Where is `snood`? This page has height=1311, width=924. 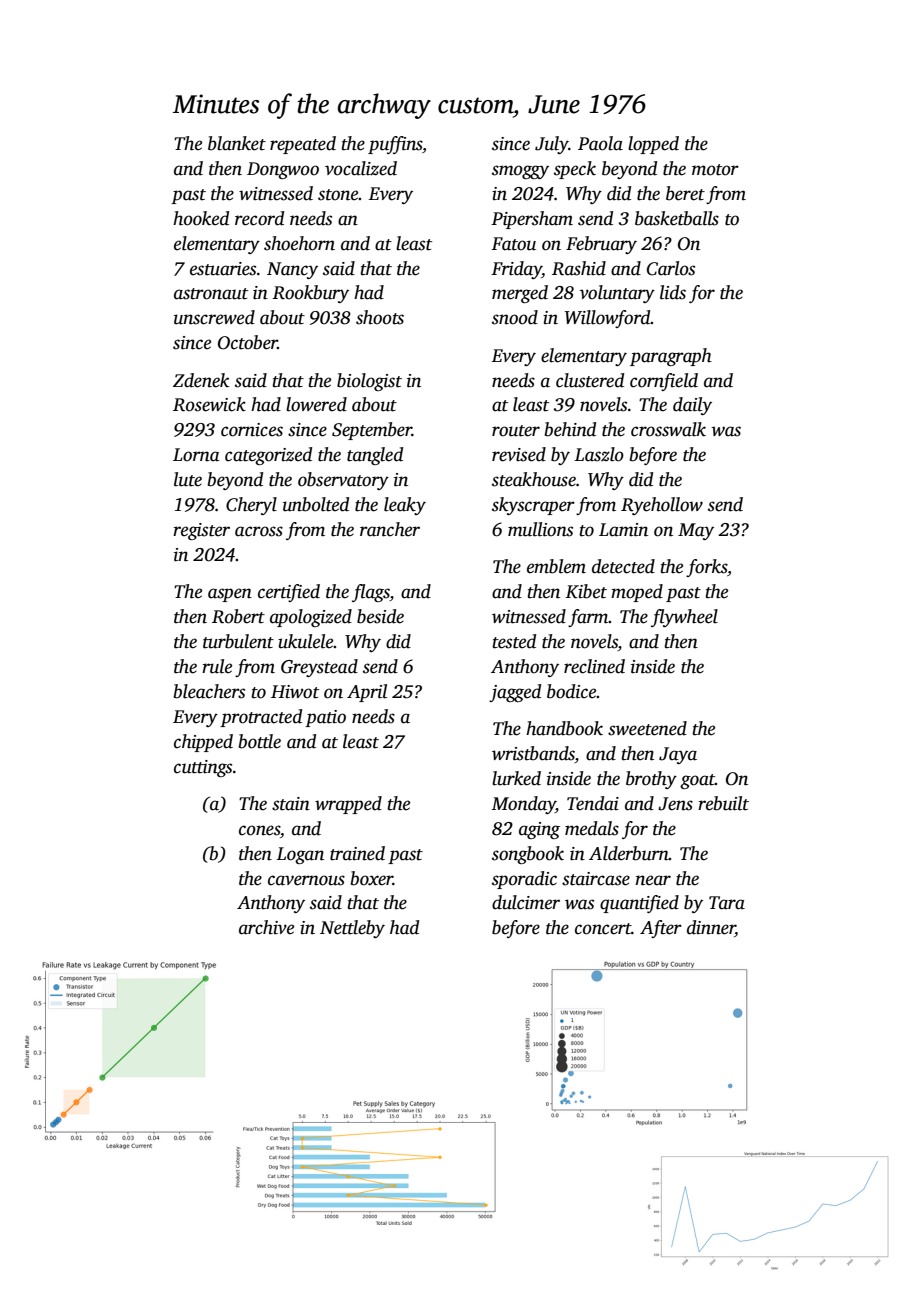
snood is located at coordinates (515, 317).
